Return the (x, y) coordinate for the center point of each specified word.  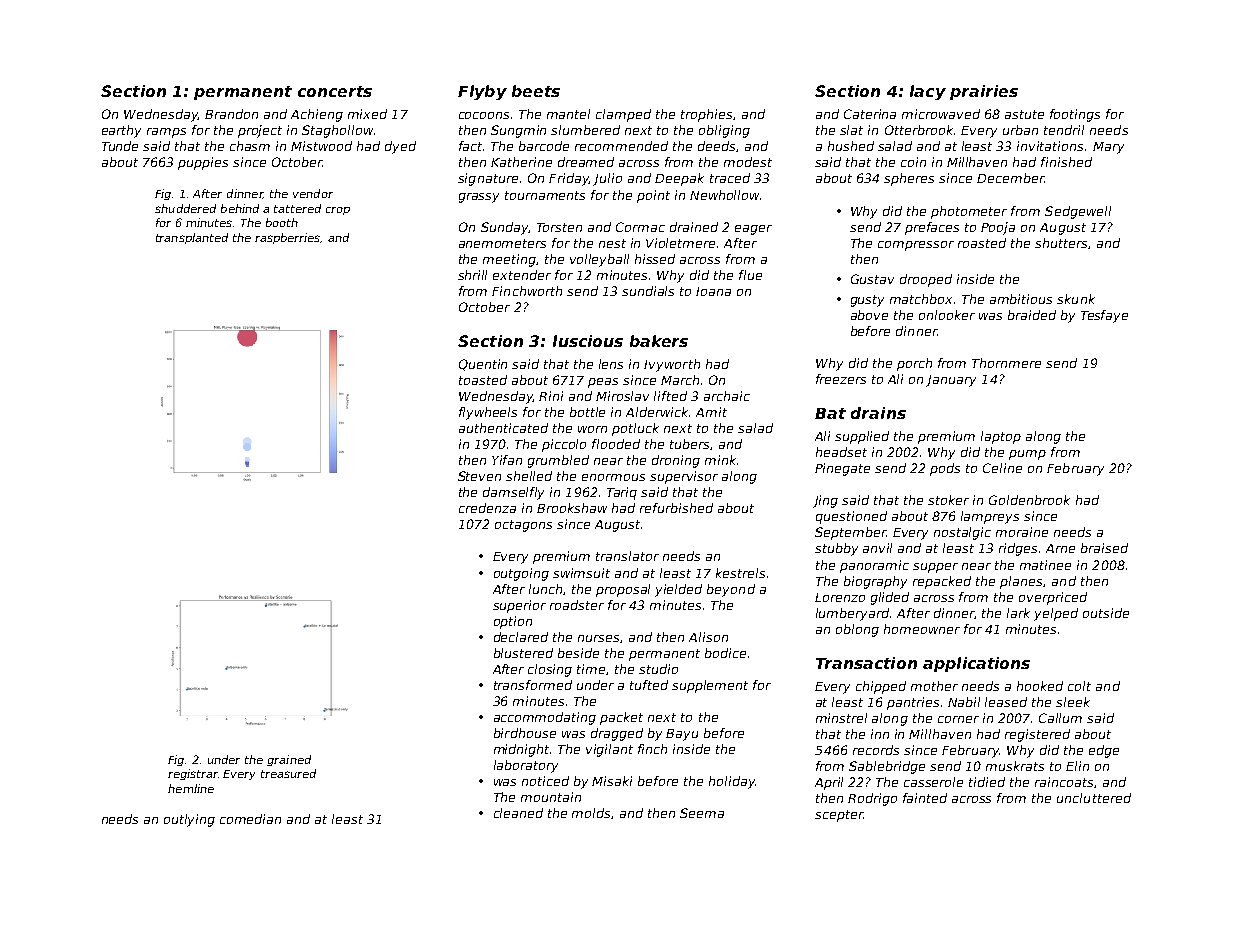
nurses (598, 638)
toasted (483, 380)
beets (536, 91)
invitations (1050, 146)
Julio (607, 179)
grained (289, 760)
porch (914, 364)
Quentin (483, 365)
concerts (335, 91)
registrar (193, 774)
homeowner (922, 629)
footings (1075, 115)
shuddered (185, 208)
